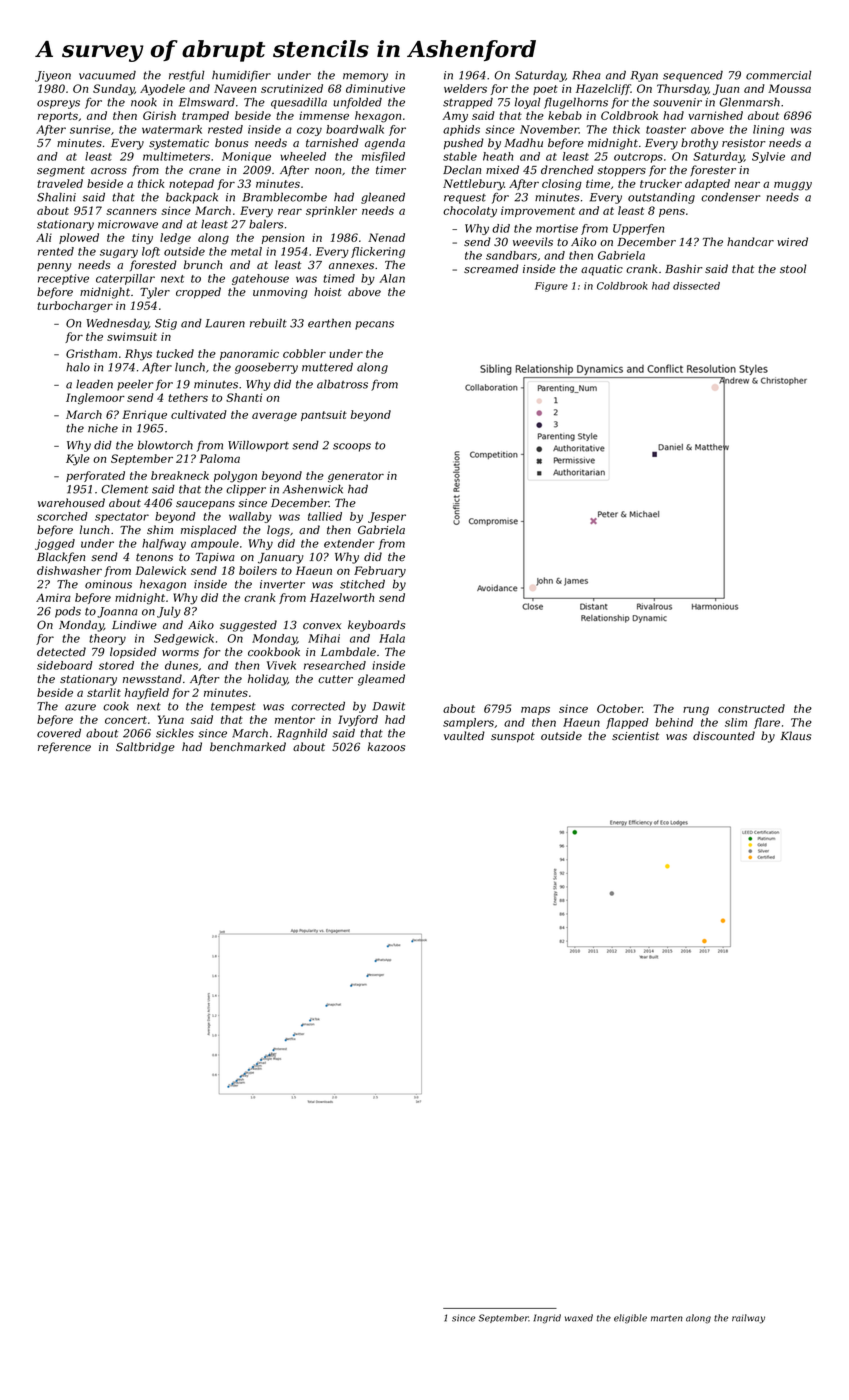 This document has height=1400, width=849. What do you see at coordinates (724, 735) in the document?
I see `discounted` at bounding box center [724, 735].
